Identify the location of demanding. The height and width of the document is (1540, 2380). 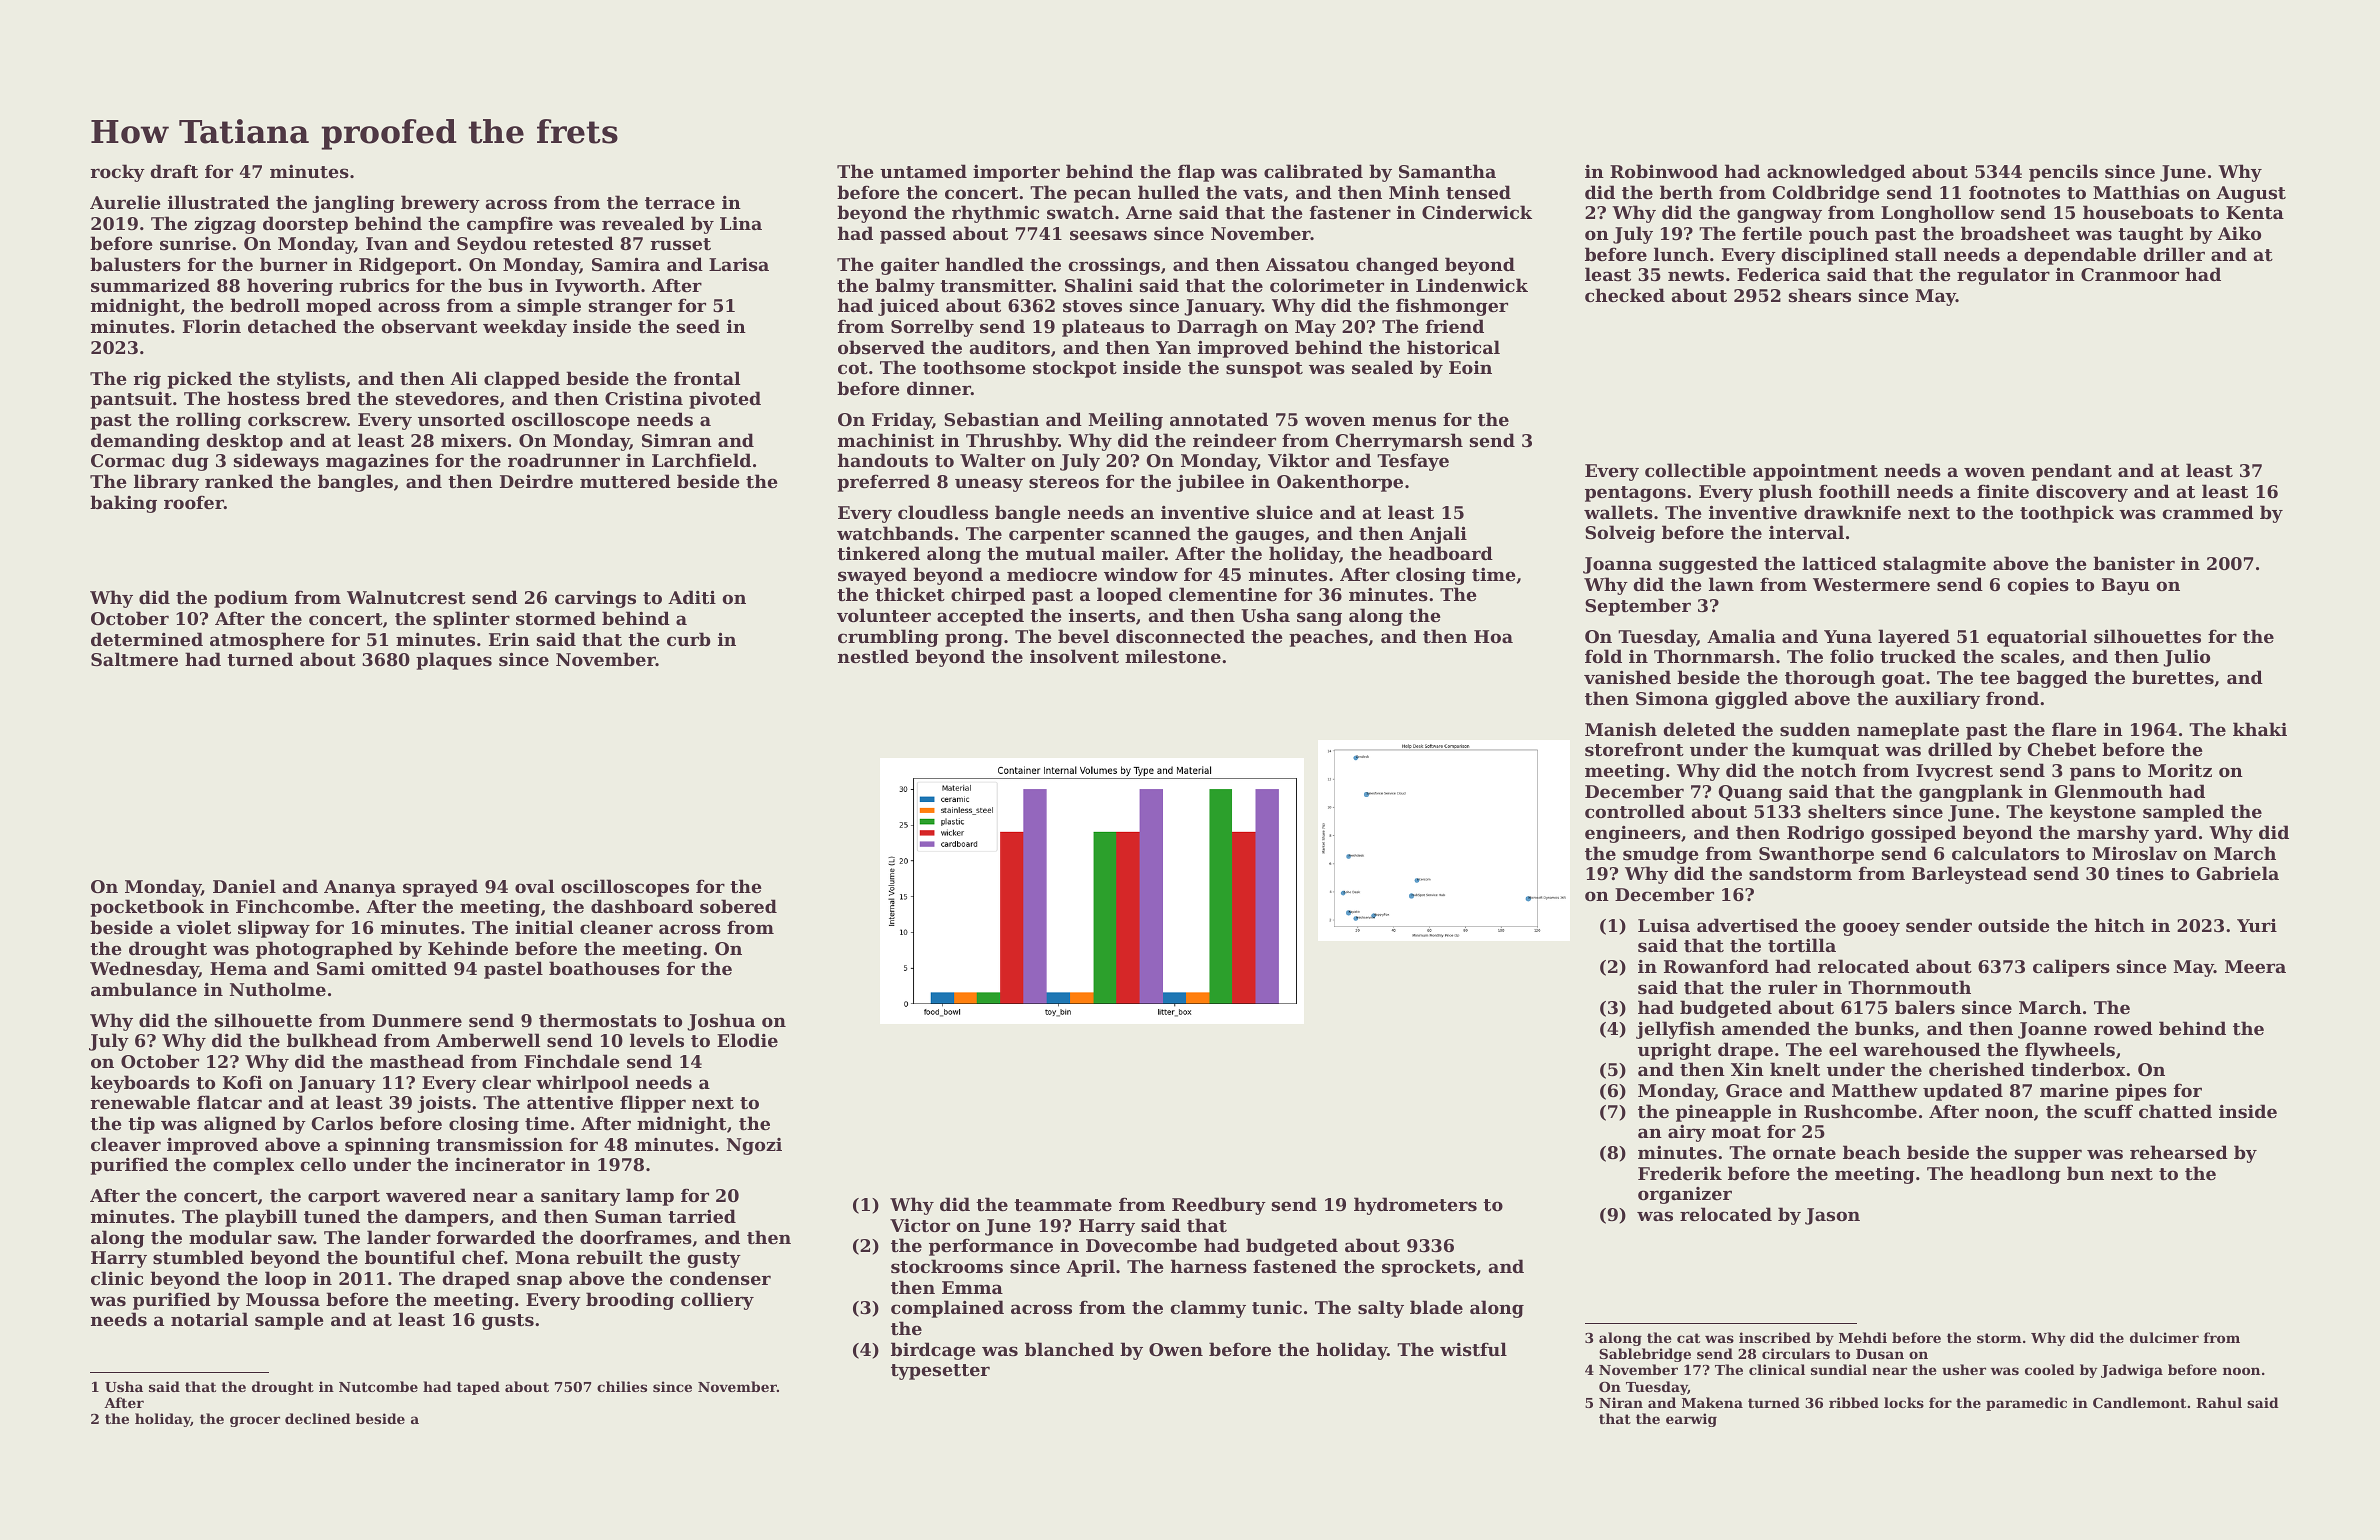
(145, 442).
